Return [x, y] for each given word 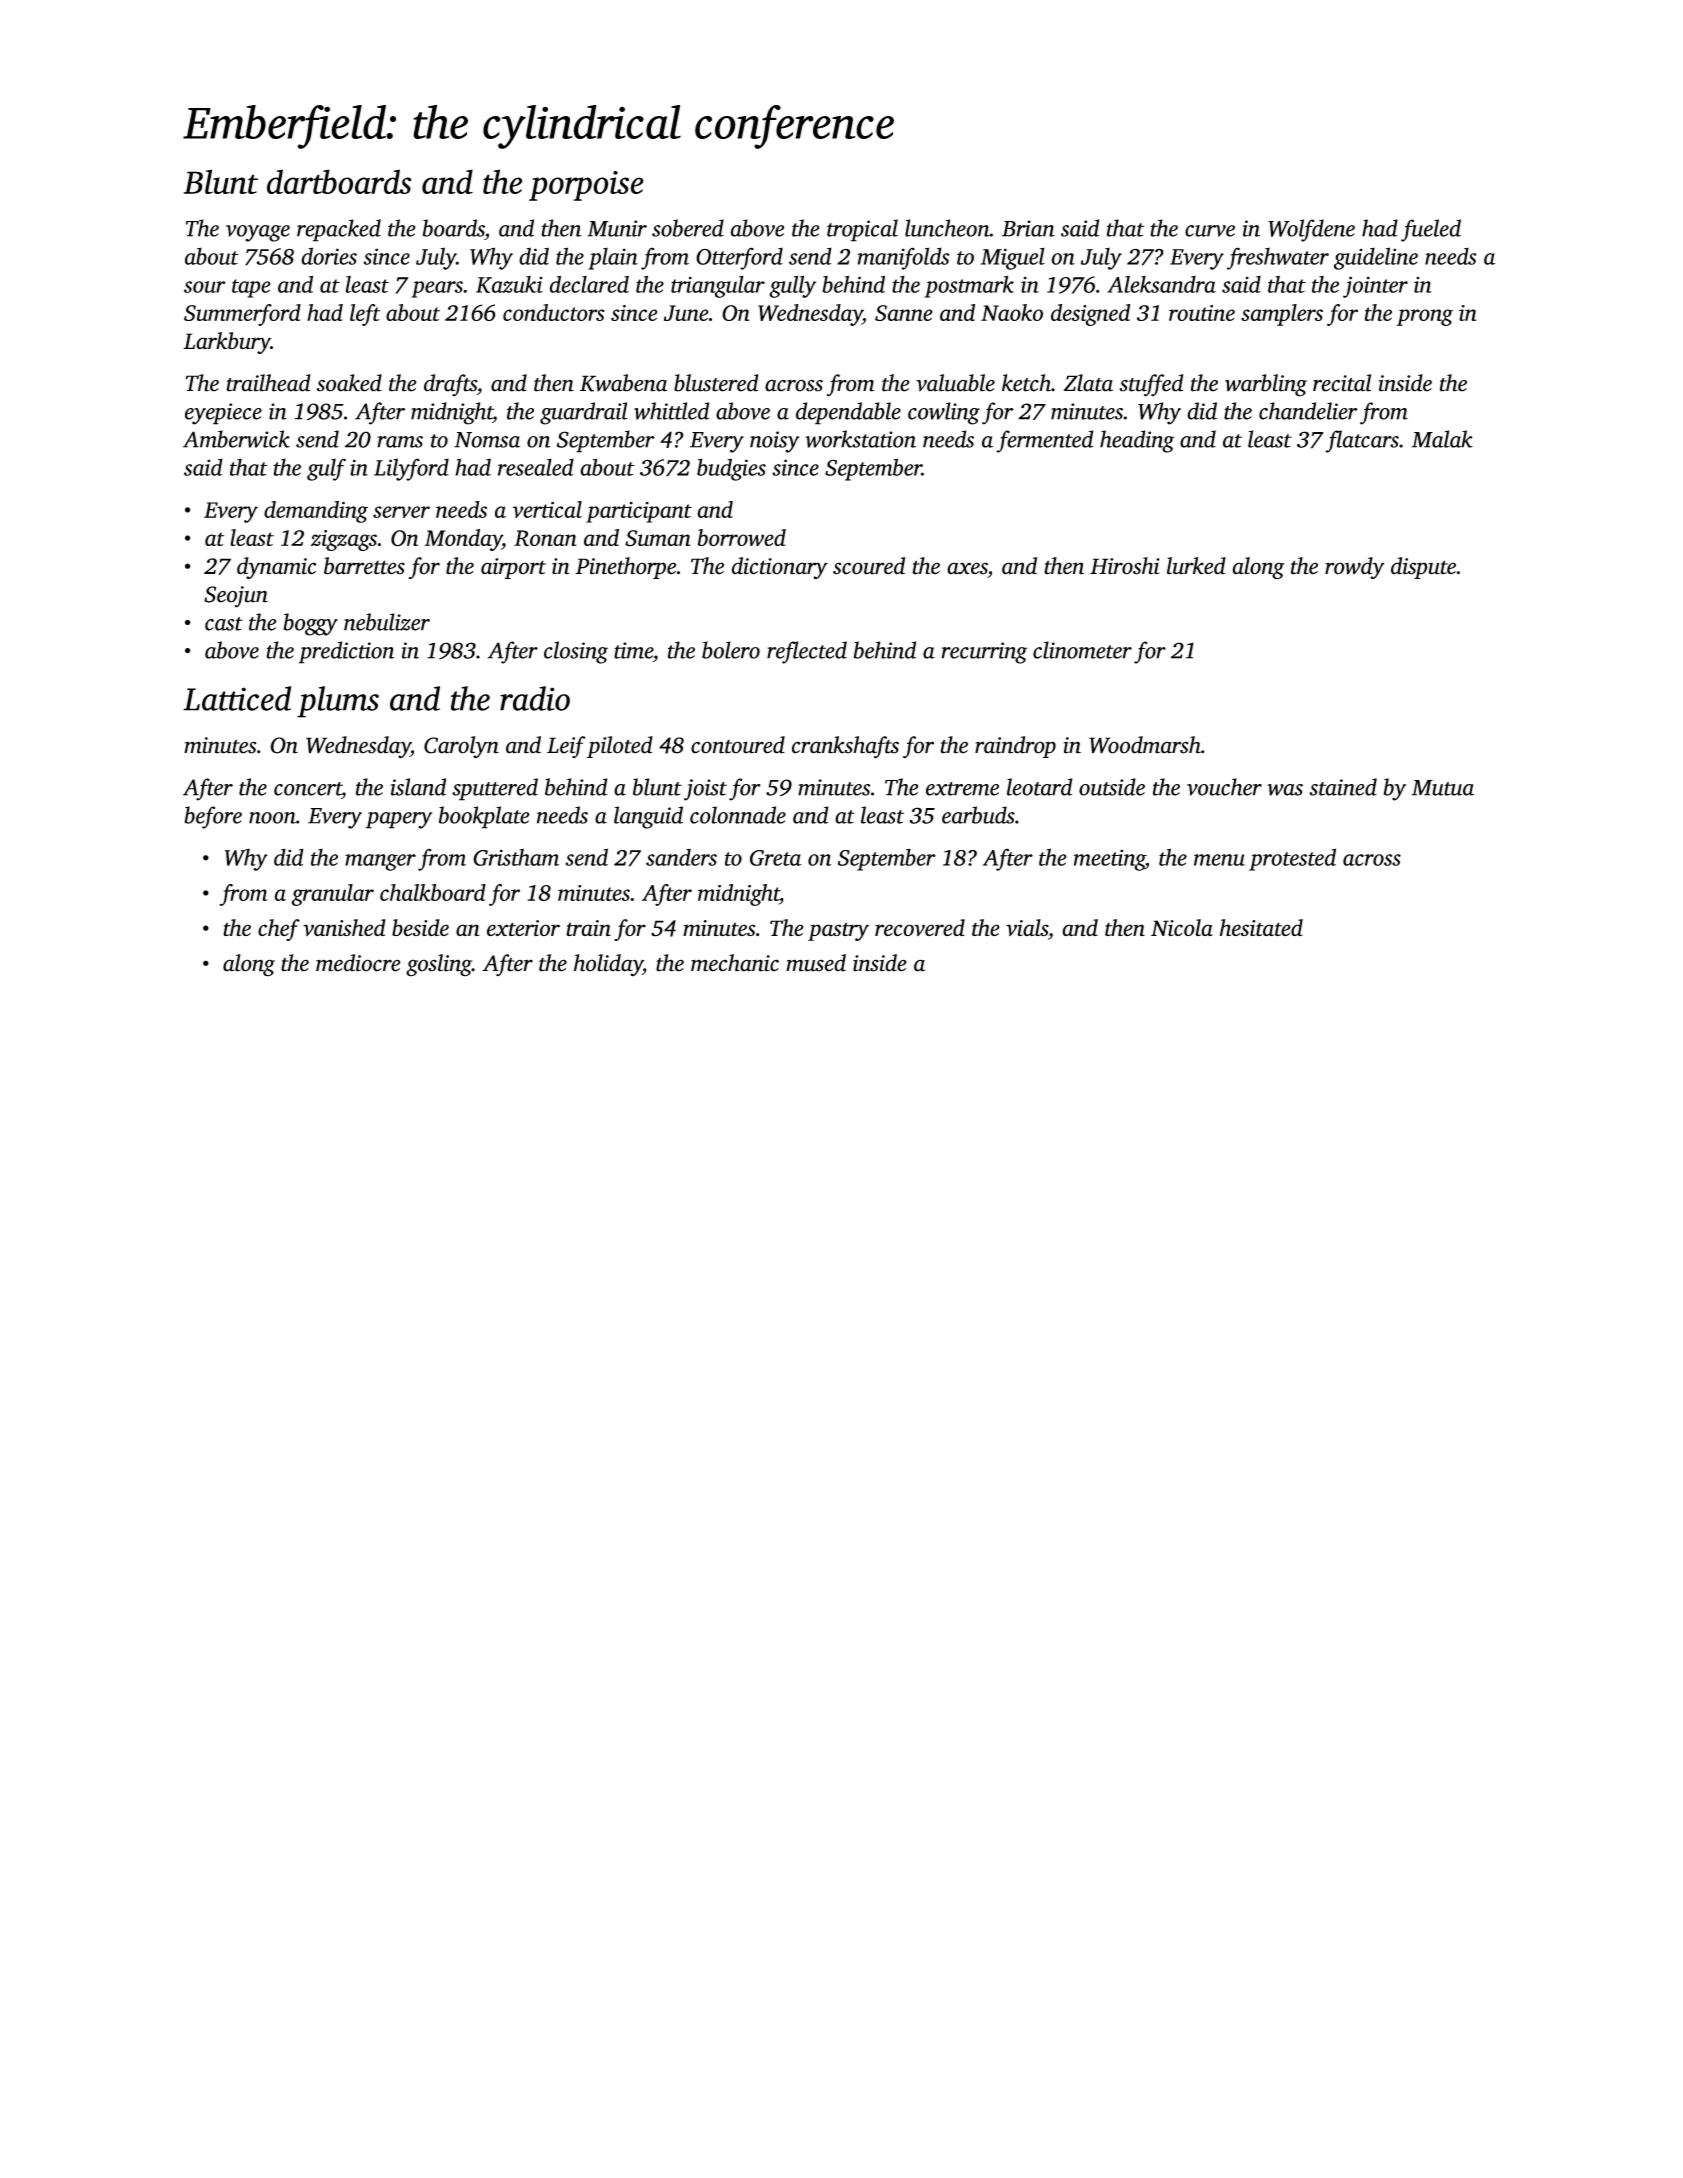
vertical [547, 509]
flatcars [1362, 441]
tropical [862, 230]
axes [967, 568]
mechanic [735, 963]
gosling [439, 965]
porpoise [586, 186]
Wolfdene [1311, 230]
